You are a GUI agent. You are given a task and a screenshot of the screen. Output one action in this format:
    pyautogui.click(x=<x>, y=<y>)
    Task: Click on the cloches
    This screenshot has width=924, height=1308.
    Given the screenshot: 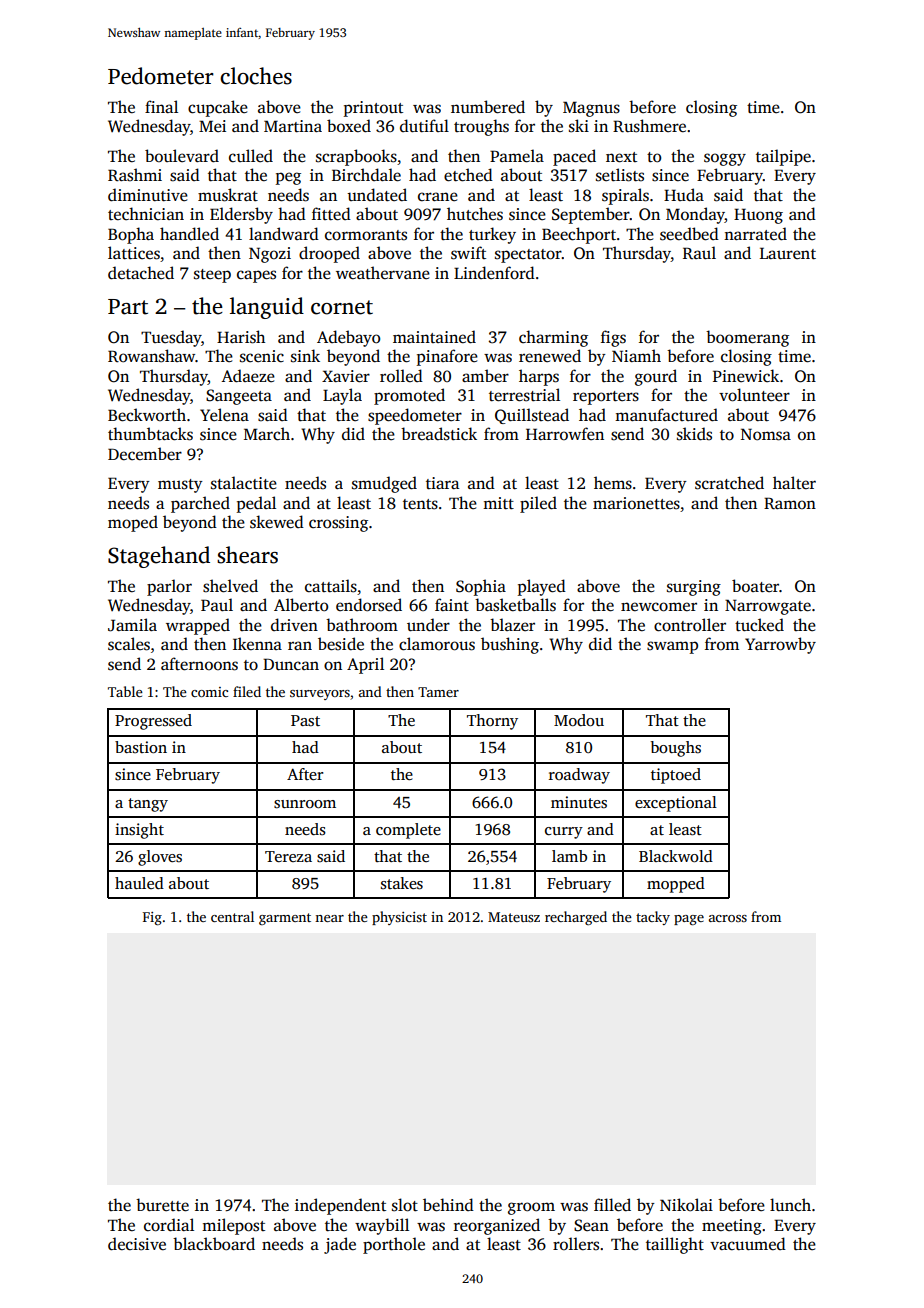 What is the action you would take?
    pyautogui.click(x=256, y=76)
